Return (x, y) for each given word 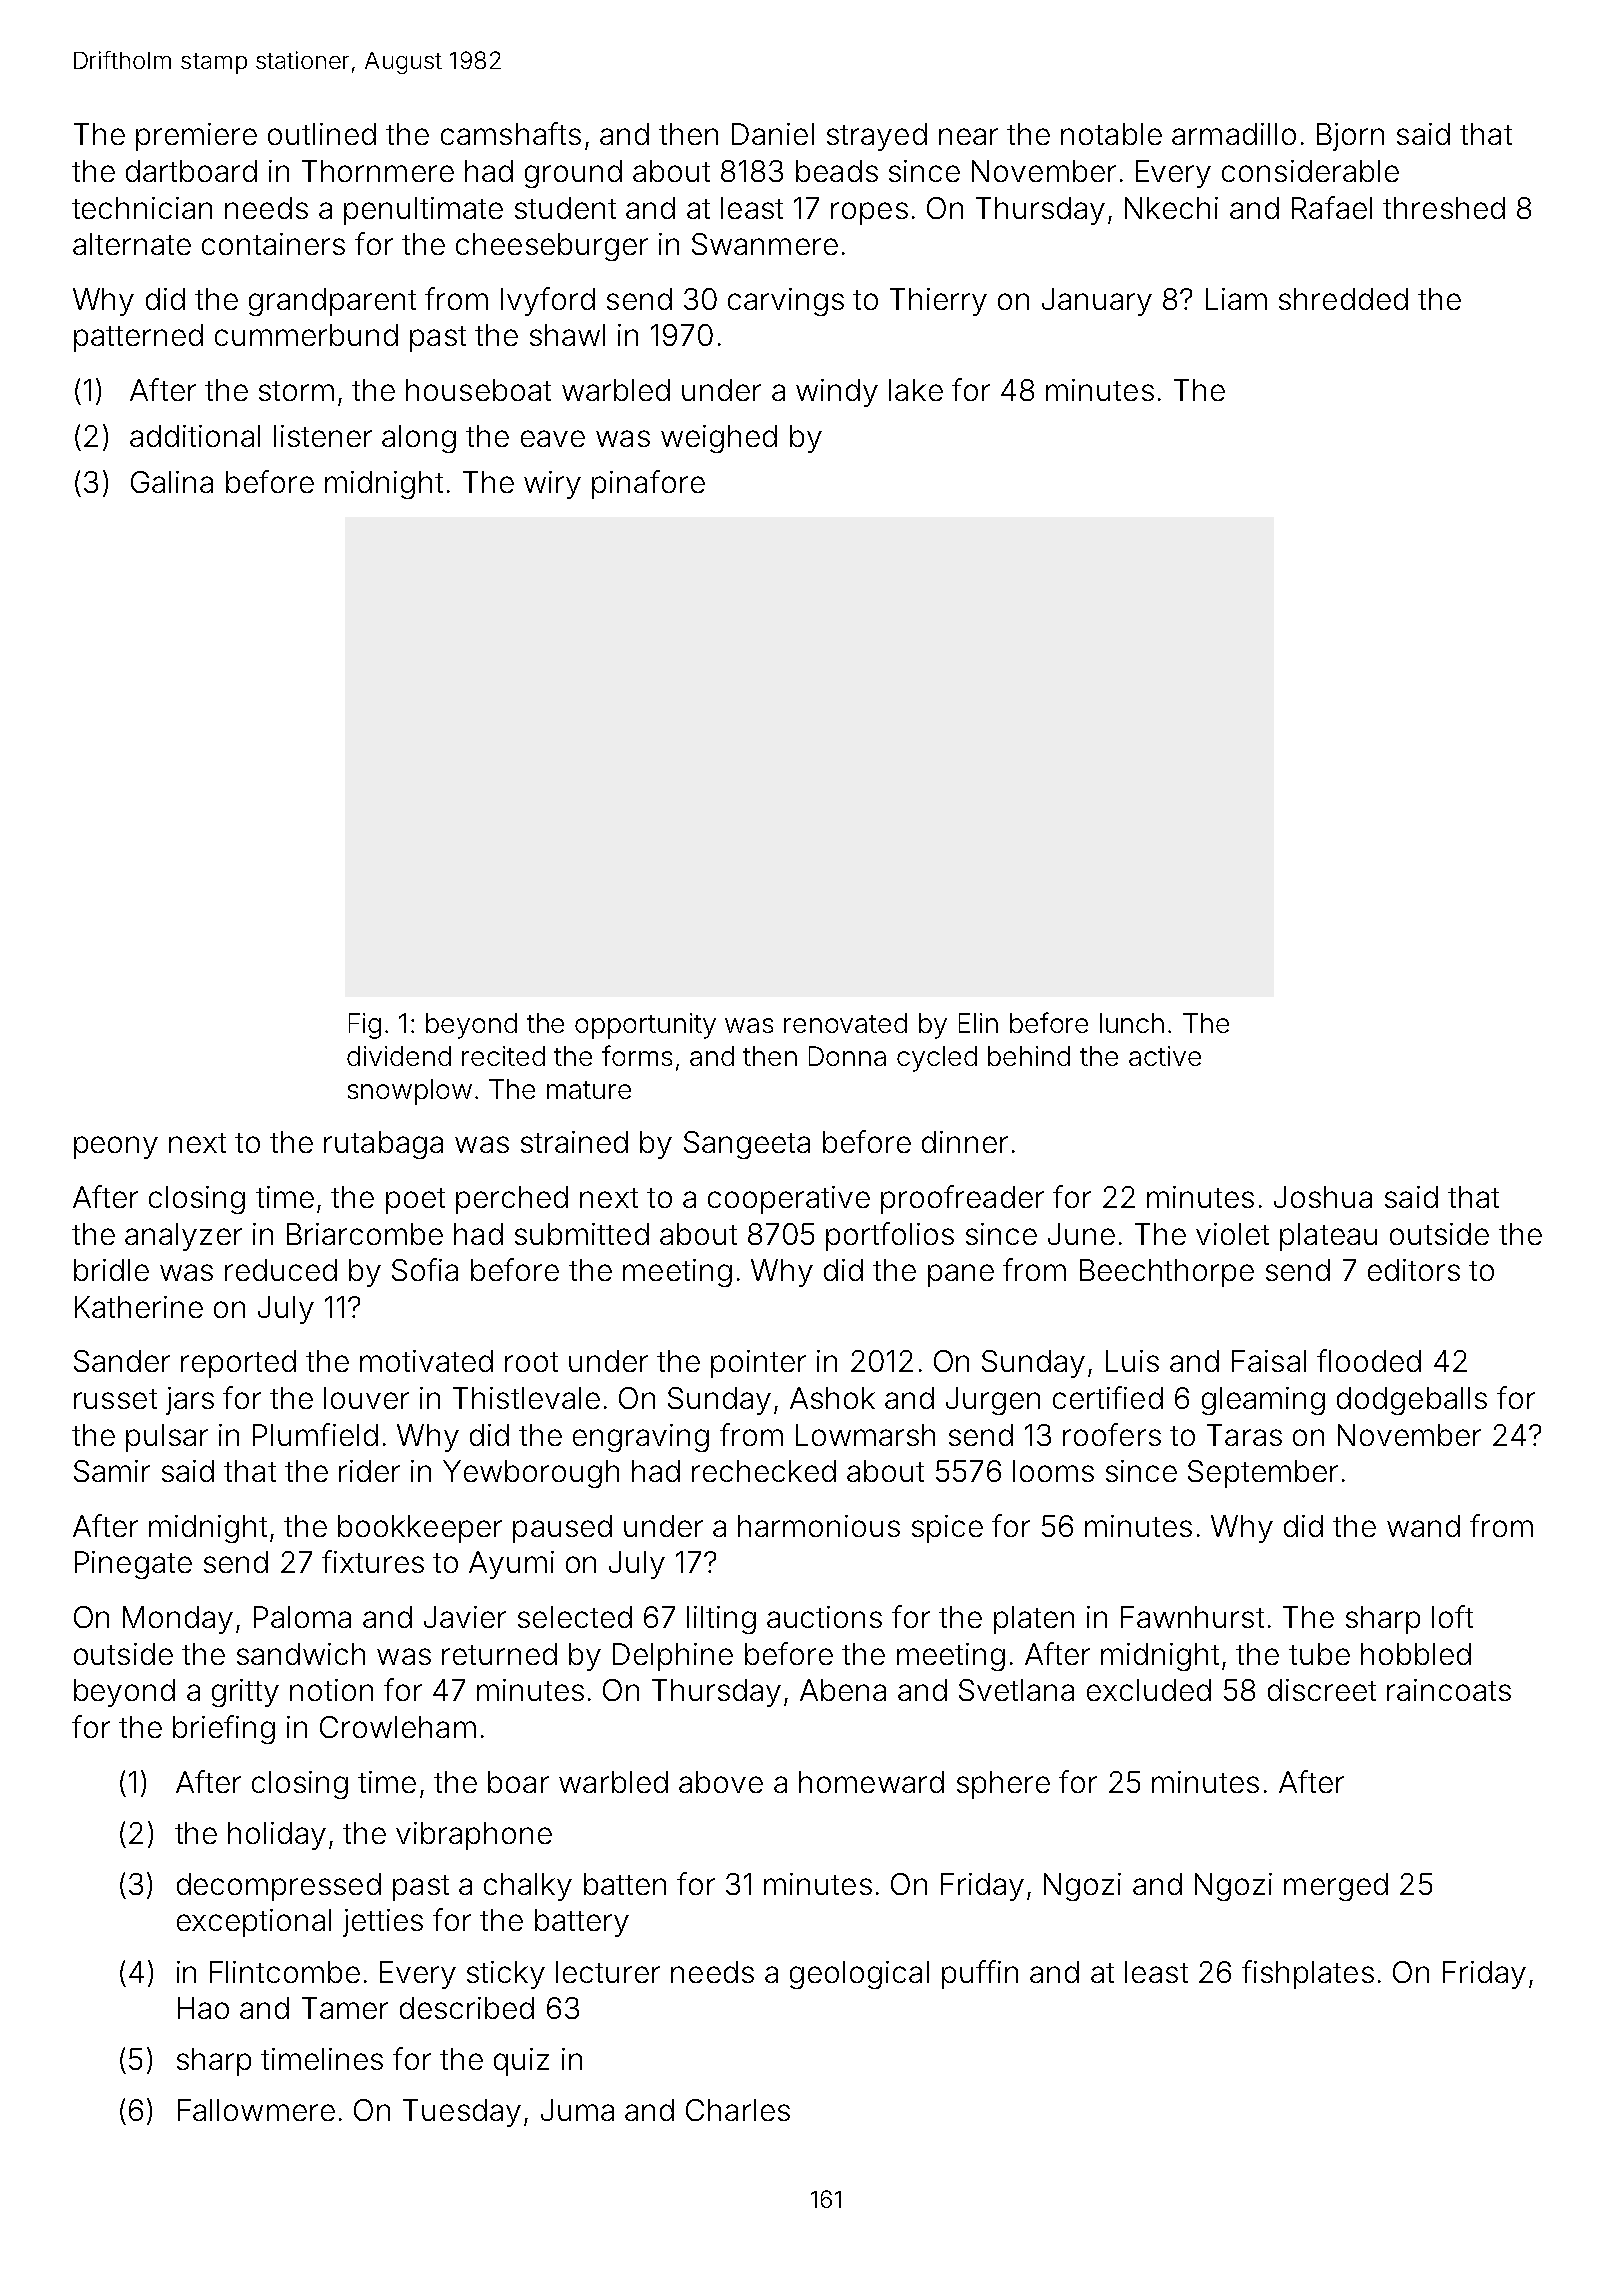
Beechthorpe (1167, 1273)
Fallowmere (256, 2110)
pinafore (648, 484)
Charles (738, 2110)
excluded (1149, 1690)
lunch (1132, 1023)
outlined (322, 134)
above (721, 1782)
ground (573, 174)
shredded (1343, 299)
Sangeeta (747, 1145)
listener (323, 436)
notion (331, 1690)
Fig (365, 1026)
